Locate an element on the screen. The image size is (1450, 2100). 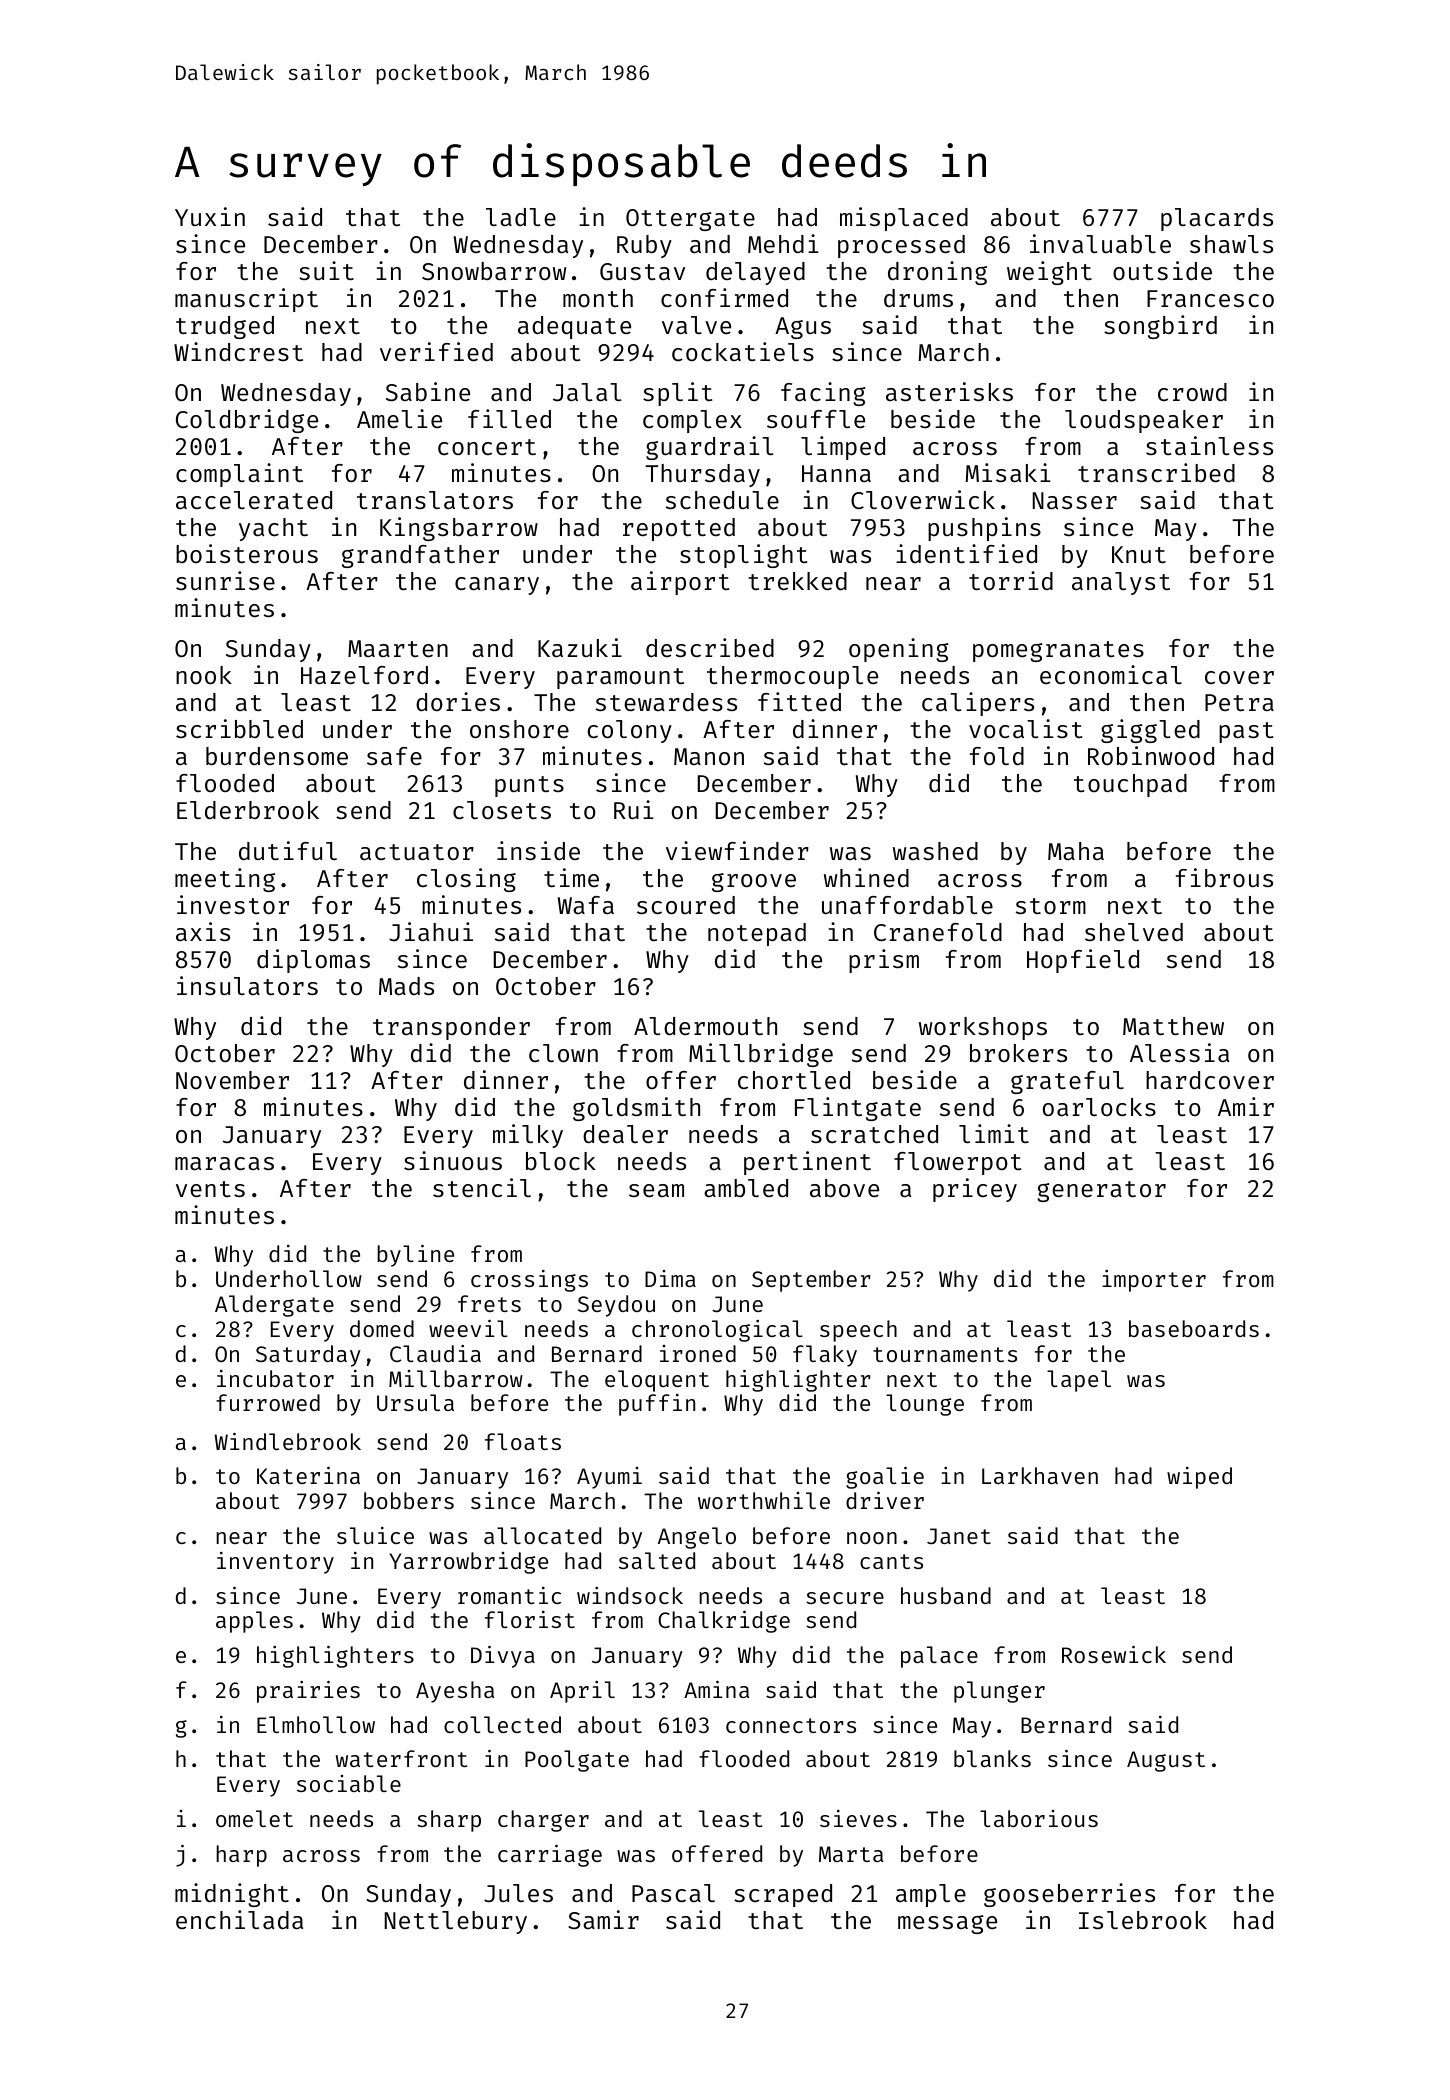
Saturday is located at coordinates (308, 1356).
